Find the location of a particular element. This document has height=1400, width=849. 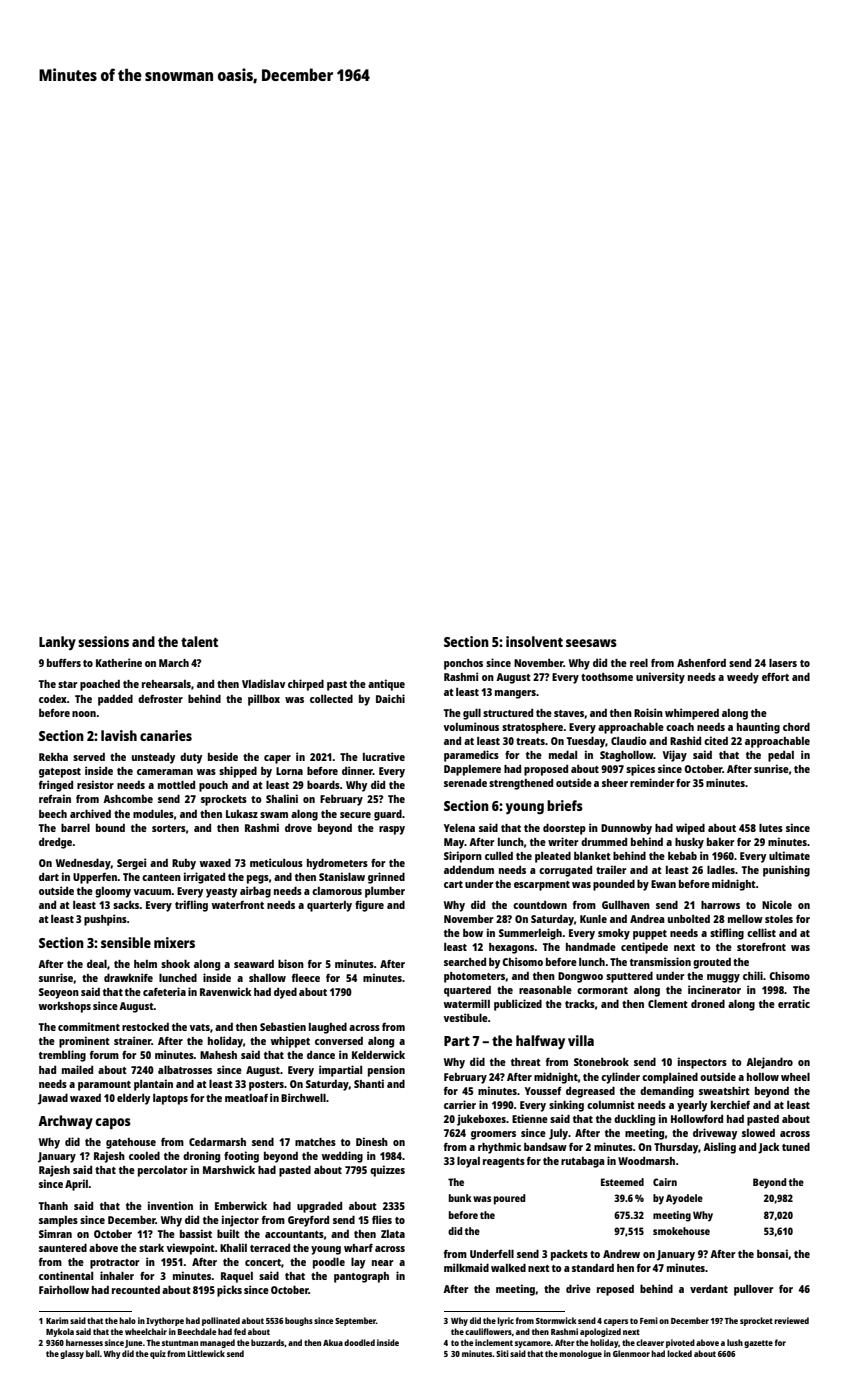

monologue is located at coordinates (580, 1354).
